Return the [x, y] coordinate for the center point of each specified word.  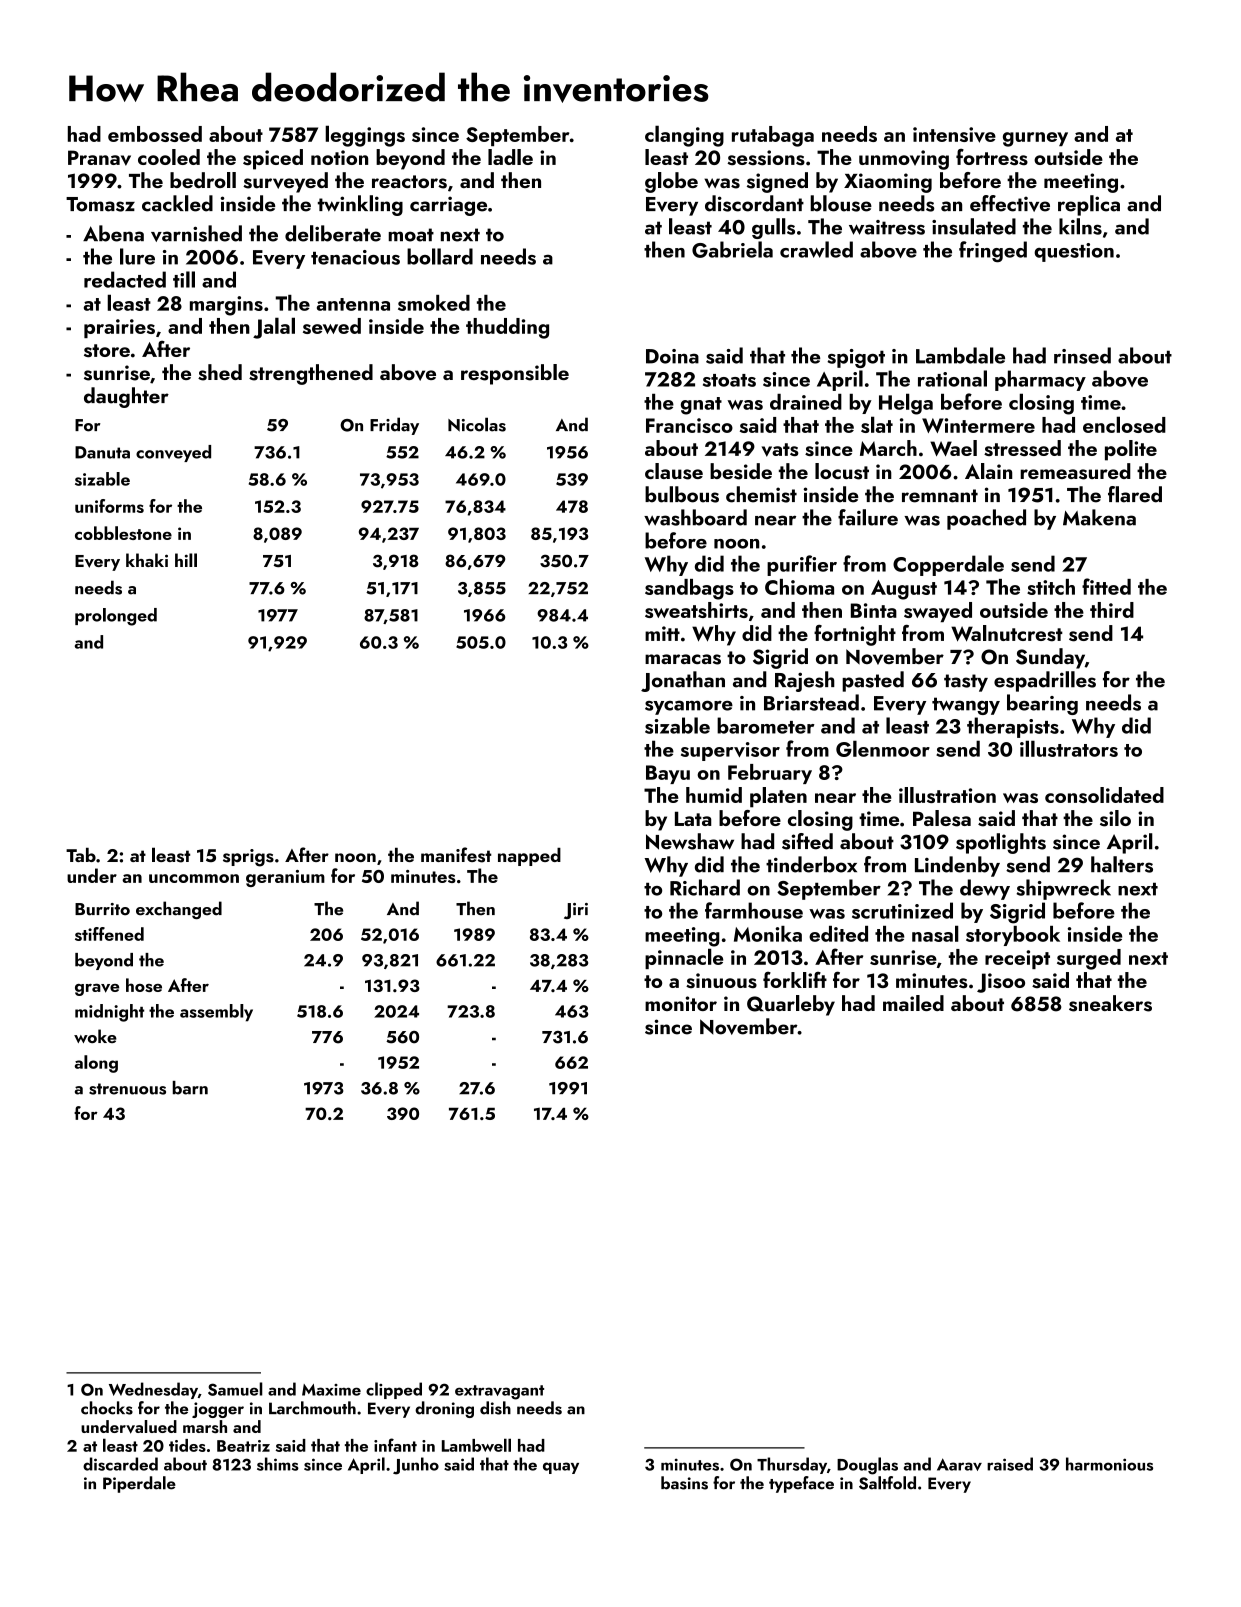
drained [806, 402]
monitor [681, 1003]
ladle [510, 157]
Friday [394, 426]
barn [190, 1088]
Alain [988, 471]
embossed [155, 134]
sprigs [248, 858]
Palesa [942, 818]
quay [561, 1468]
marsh [205, 1426]
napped [529, 857]
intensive [954, 135]
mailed [913, 1003]
